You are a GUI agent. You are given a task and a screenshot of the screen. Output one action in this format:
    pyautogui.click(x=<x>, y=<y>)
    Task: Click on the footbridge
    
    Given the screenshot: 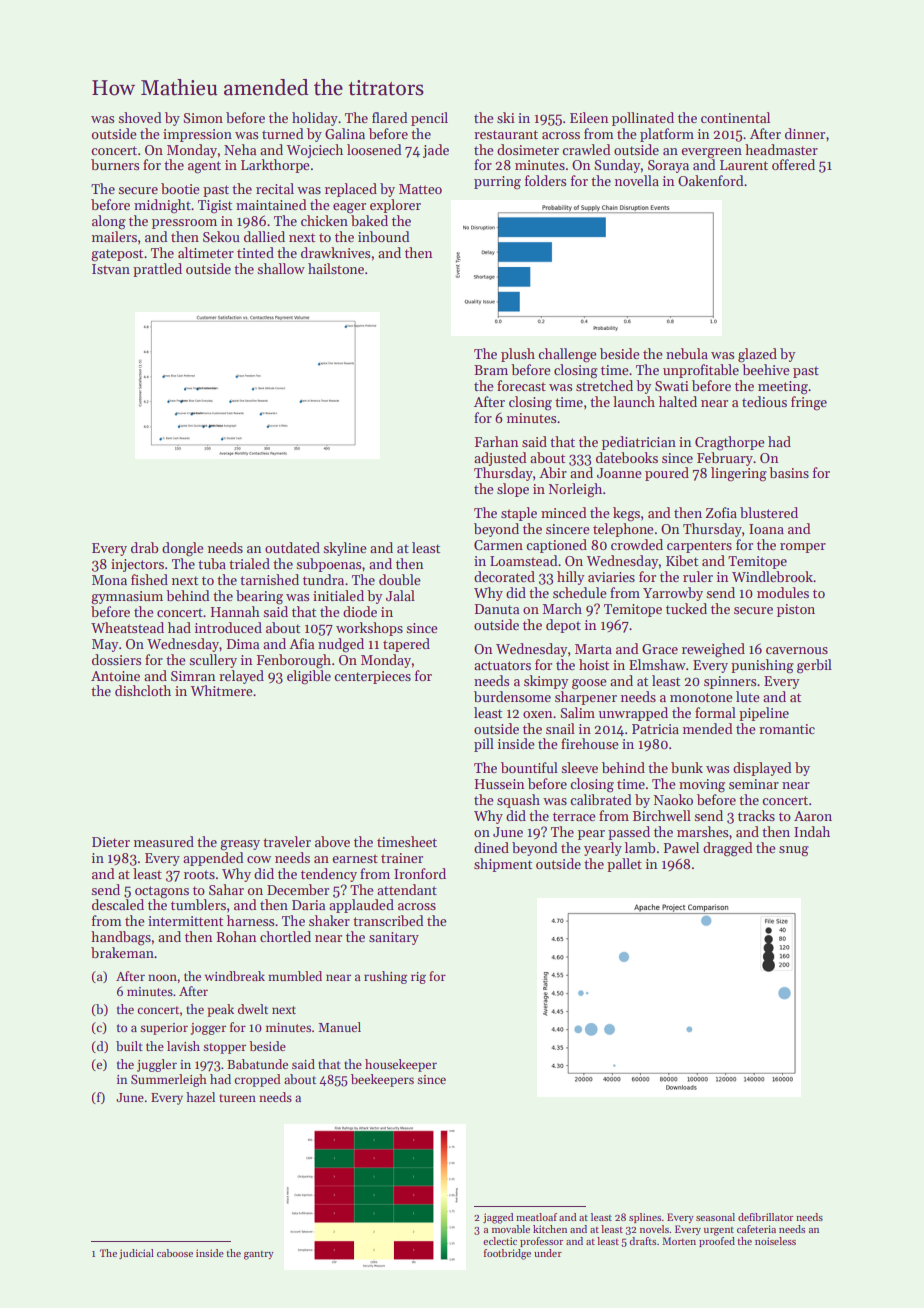 What is the action you would take?
    pyautogui.click(x=507, y=1254)
